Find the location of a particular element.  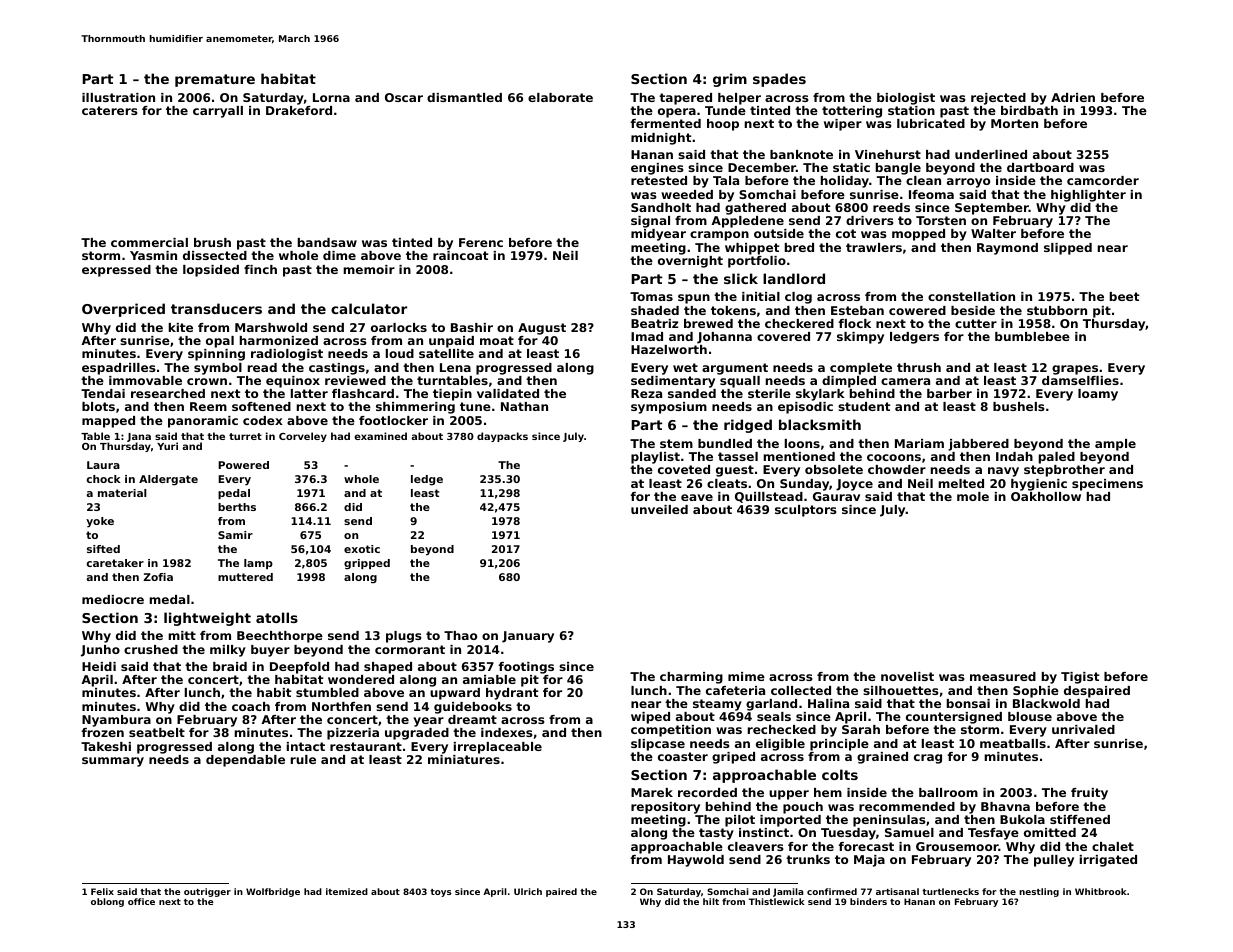

sculptors is located at coordinates (806, 511).
